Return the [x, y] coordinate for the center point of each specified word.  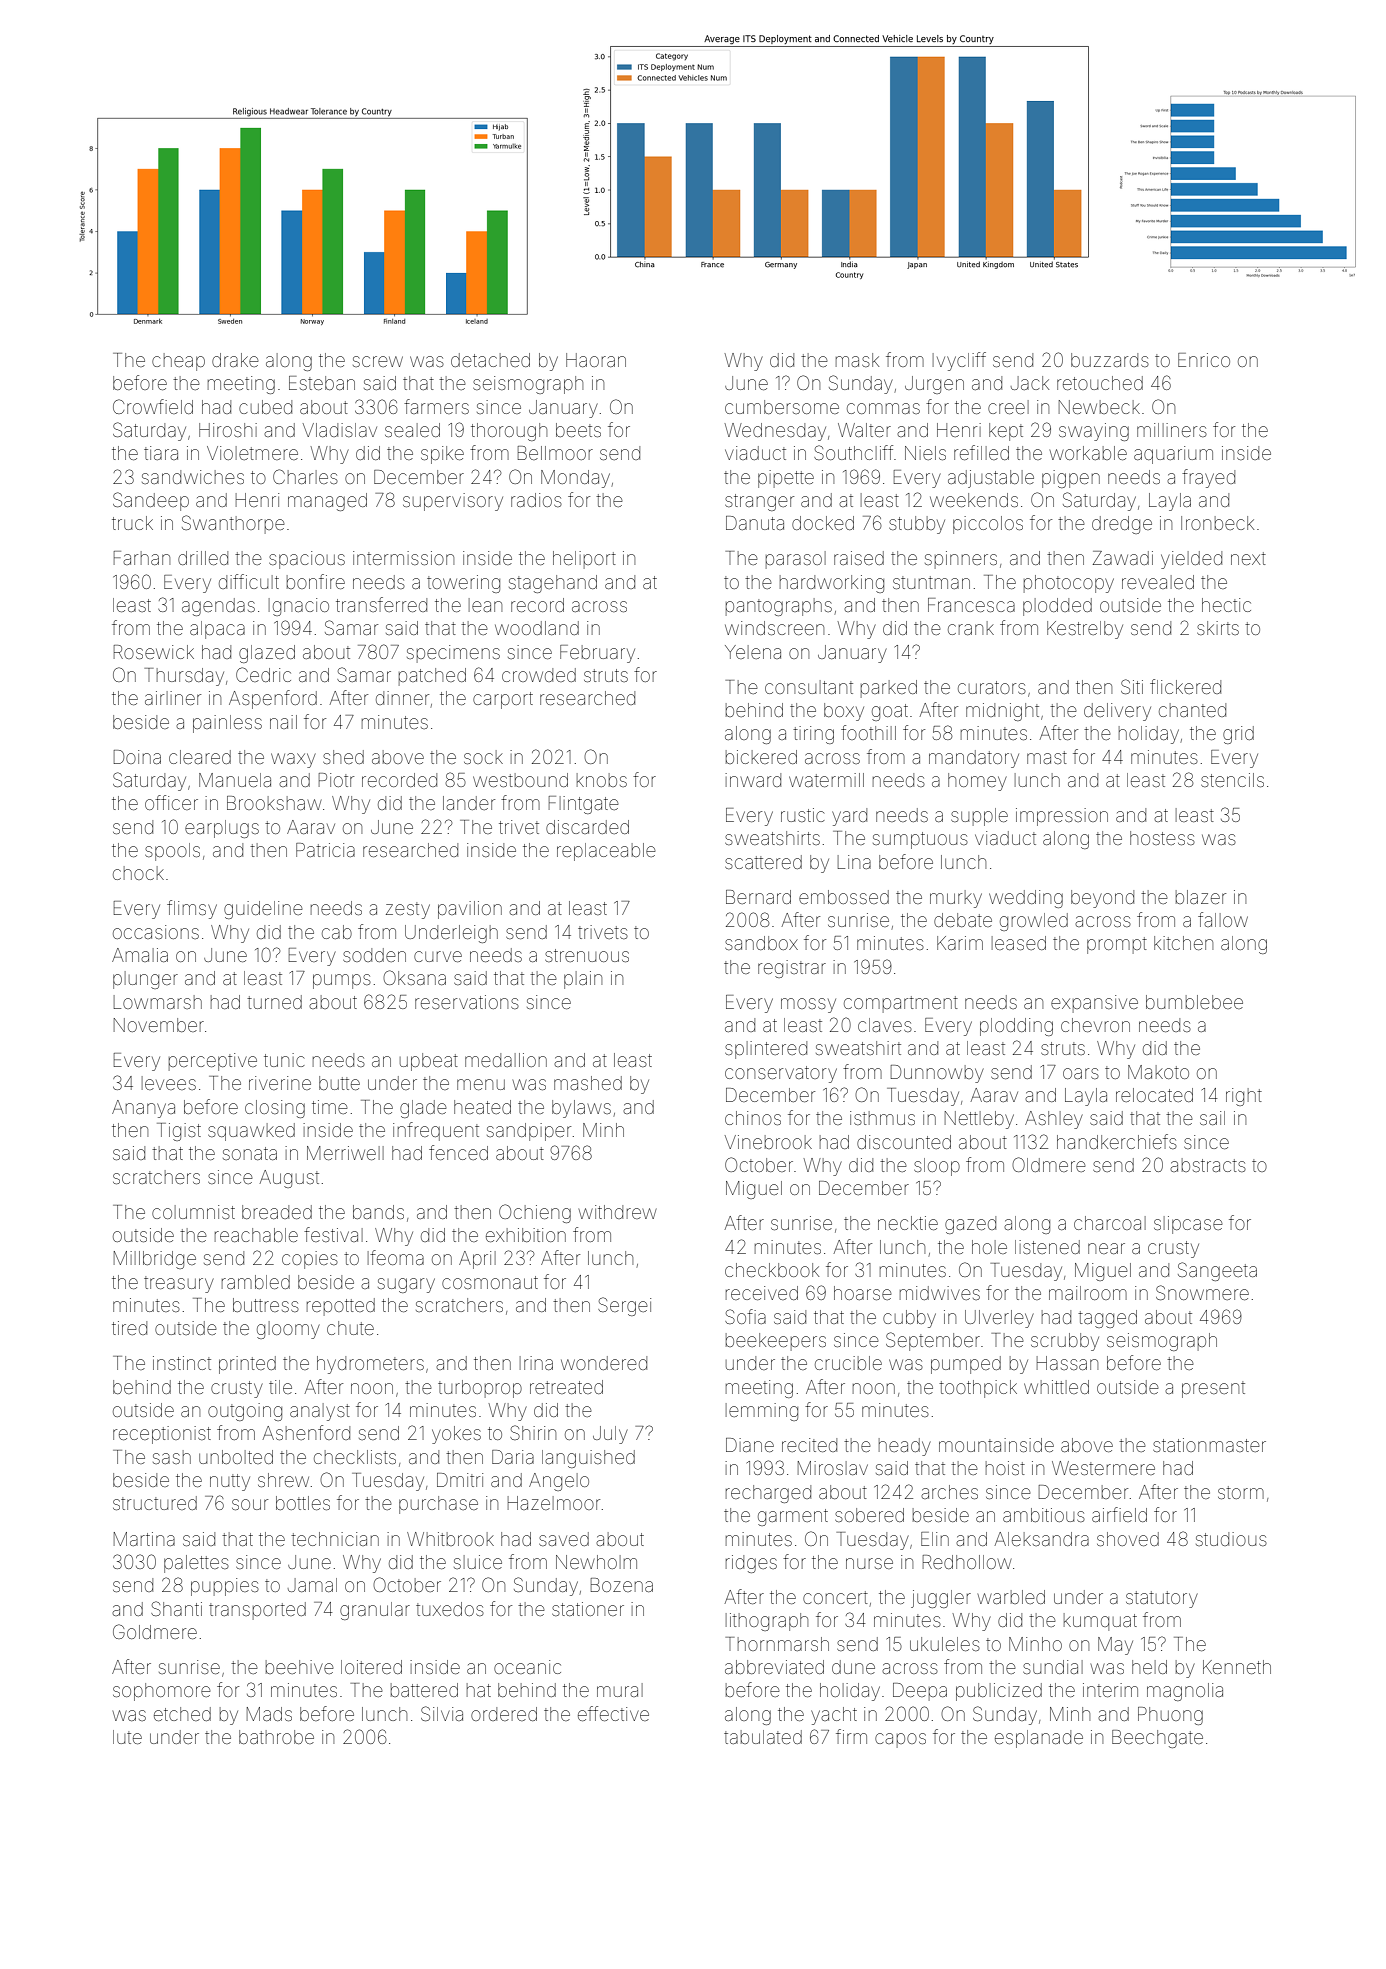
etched [182, 1714]
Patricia [325, 850]
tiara [161, 453]
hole [989, 1247]
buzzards [1110, 360]
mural [620, 1690]
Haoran [596, 360]
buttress [266, 1305]
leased [1019, 943]
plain [583, 980]
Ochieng [535, 1213]
